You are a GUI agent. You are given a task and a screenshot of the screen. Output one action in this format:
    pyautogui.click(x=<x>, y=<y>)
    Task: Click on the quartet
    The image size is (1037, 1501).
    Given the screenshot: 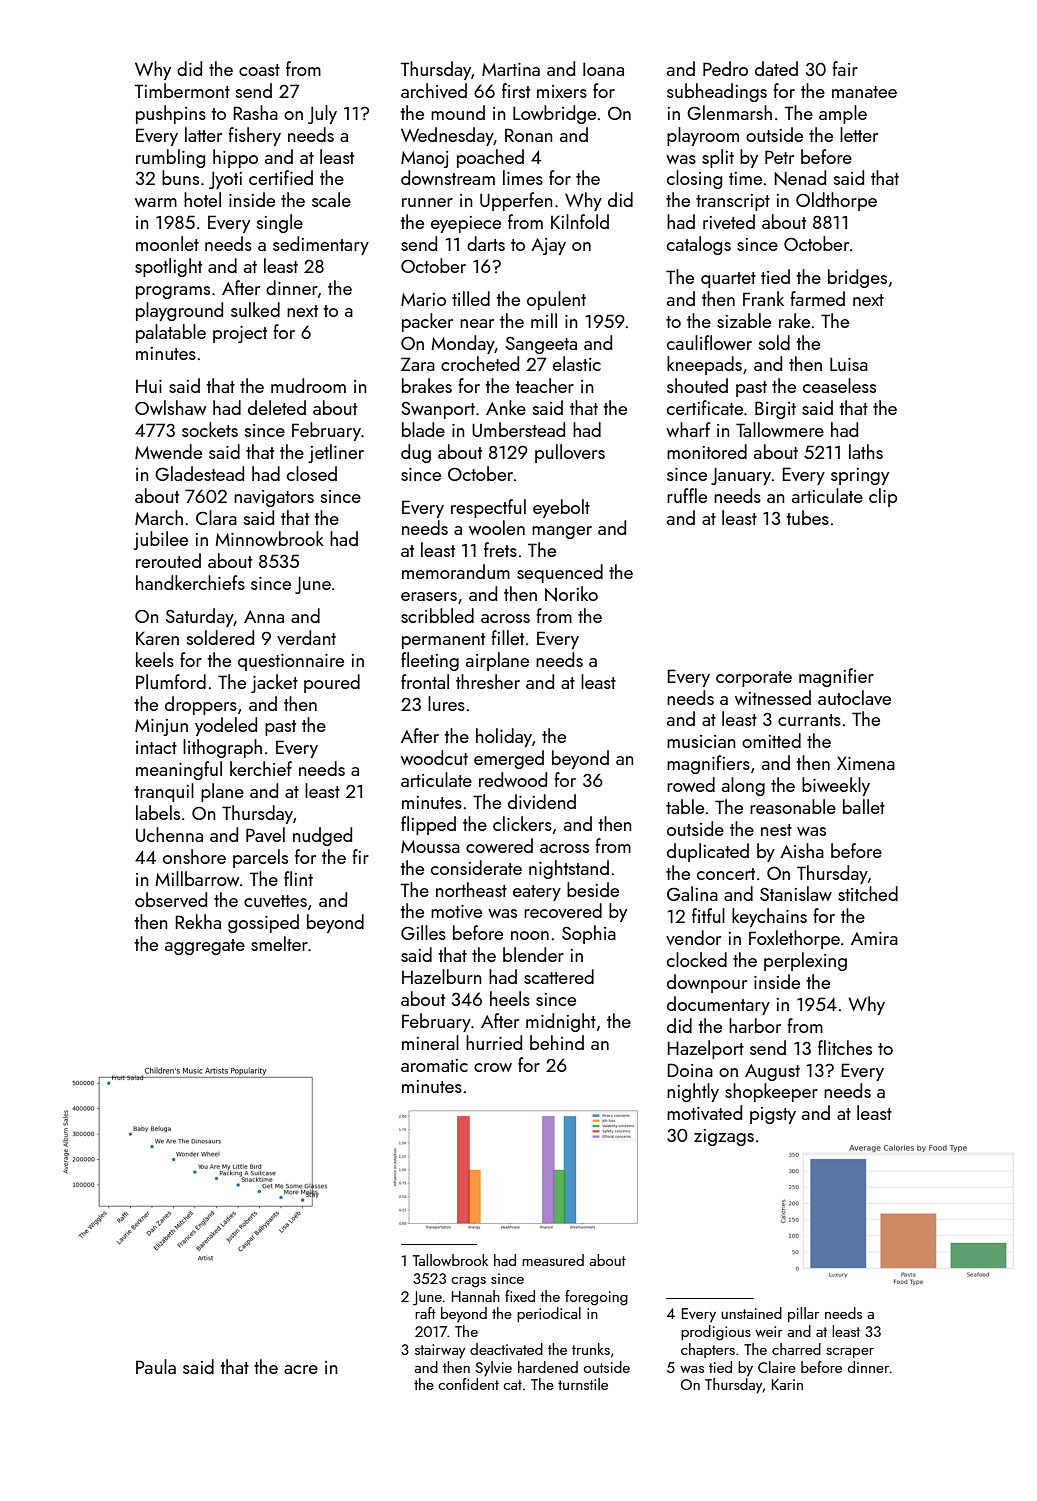 What is the action you would take?
    pyautogui.click(x=728, y=280)
